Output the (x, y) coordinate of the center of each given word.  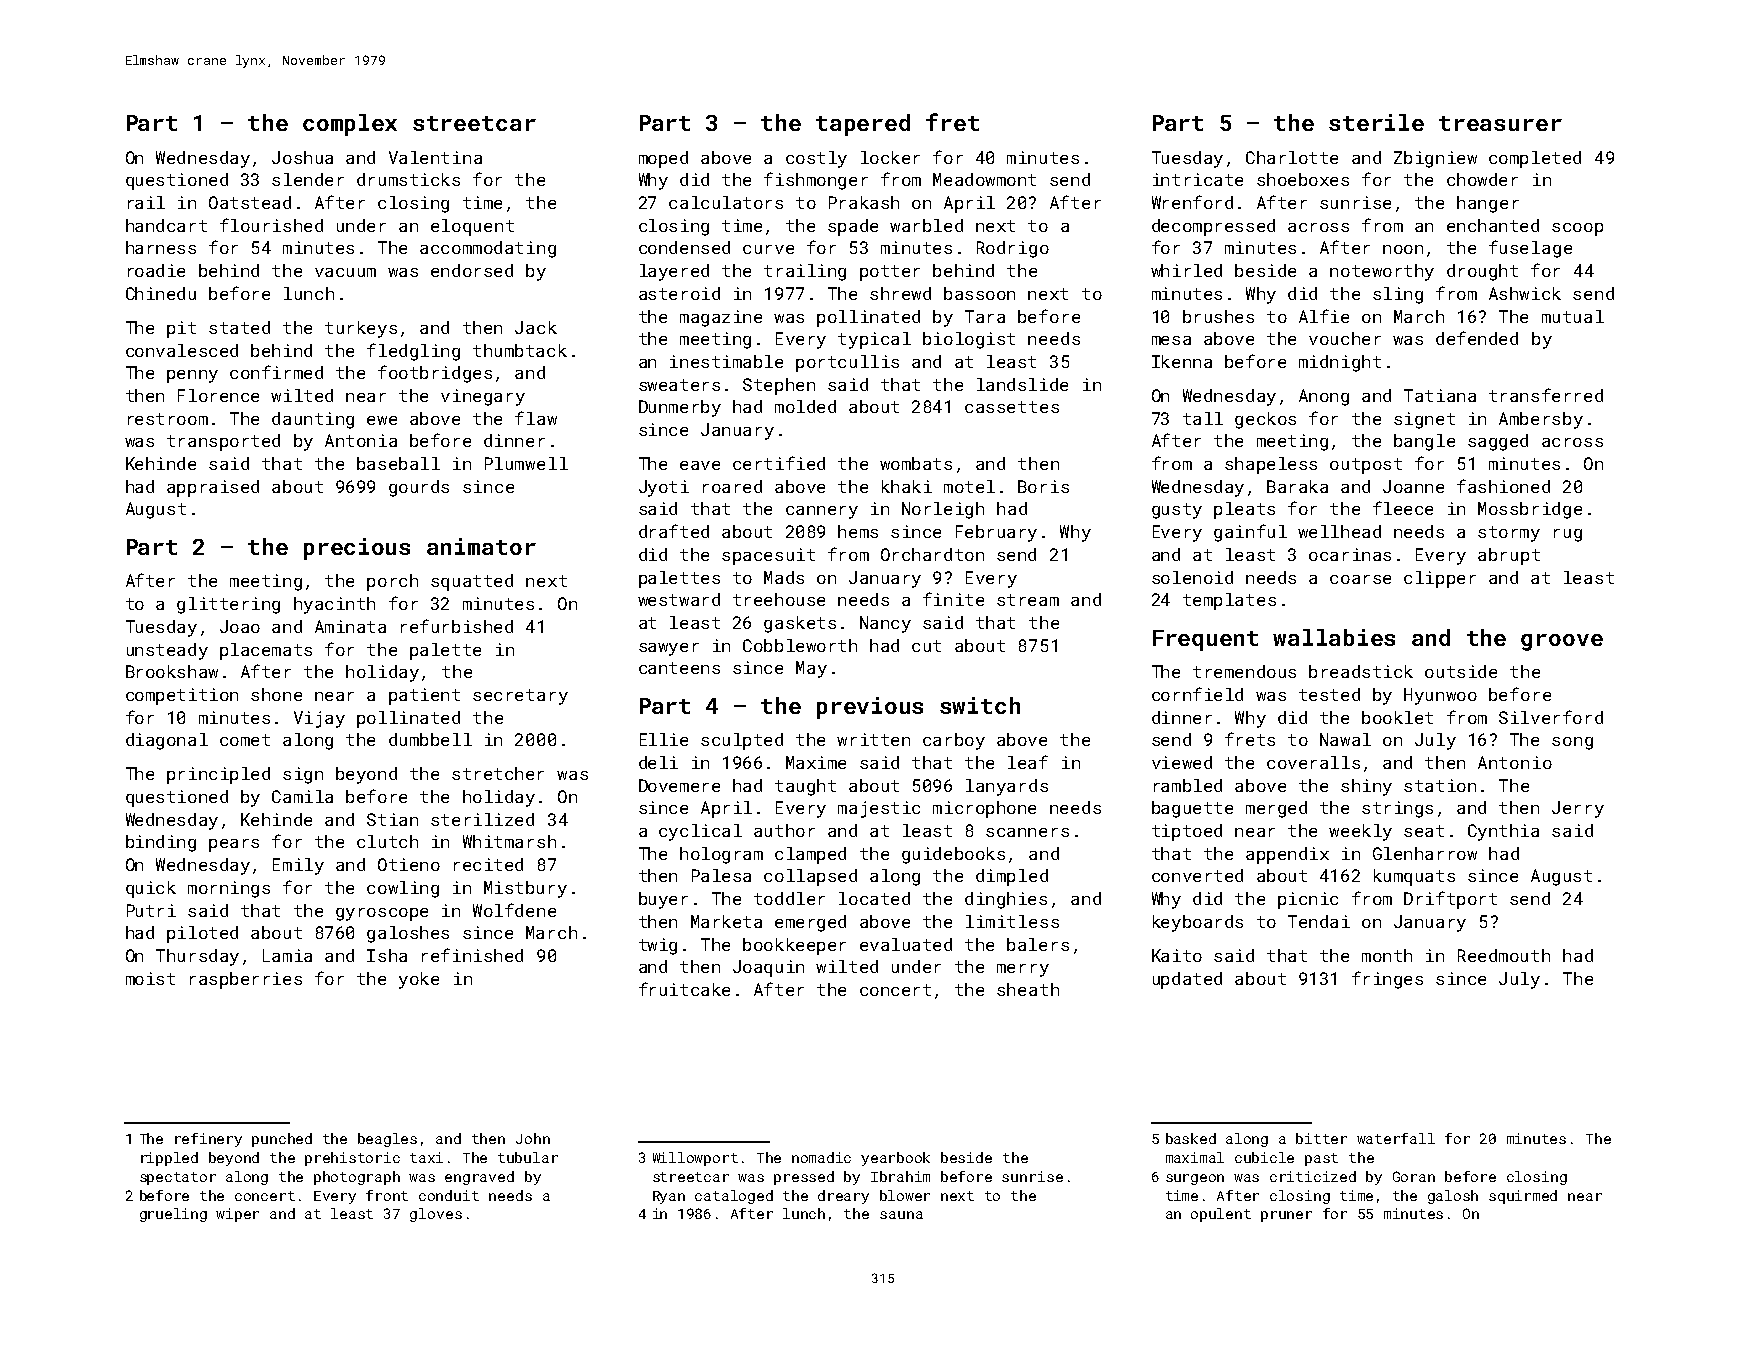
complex (350, 125)
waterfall (1396, 1138)
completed (1535, 159)
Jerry (1578, 809)
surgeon (1195, 1179)
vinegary (483, 397)
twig (658, 946)
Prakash (864, 202)
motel (969, 486)
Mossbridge (1530, 510)
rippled (169, 1159)
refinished (472, 955)
